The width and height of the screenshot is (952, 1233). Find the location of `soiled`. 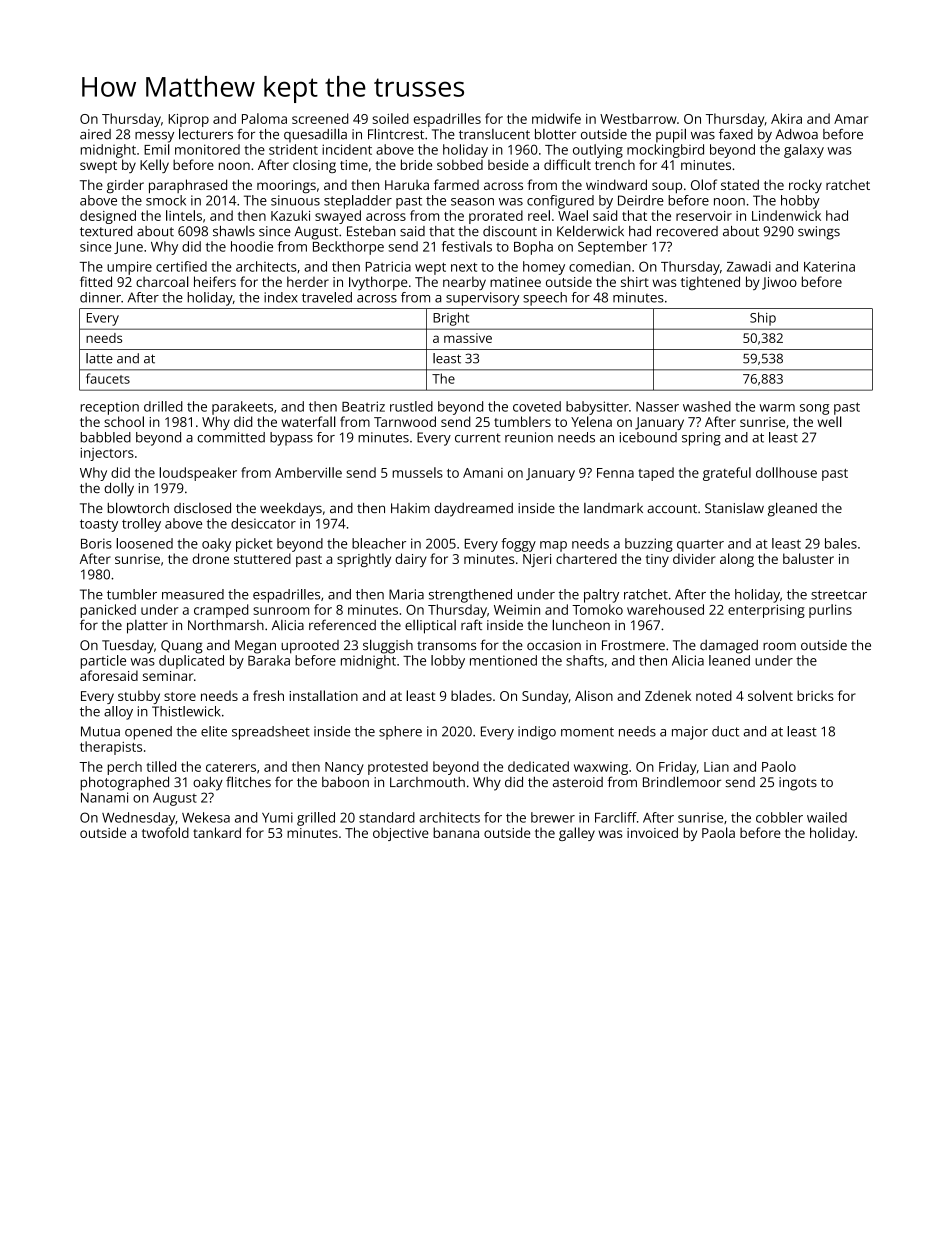

soiled is located at coordinates (390, 118).
